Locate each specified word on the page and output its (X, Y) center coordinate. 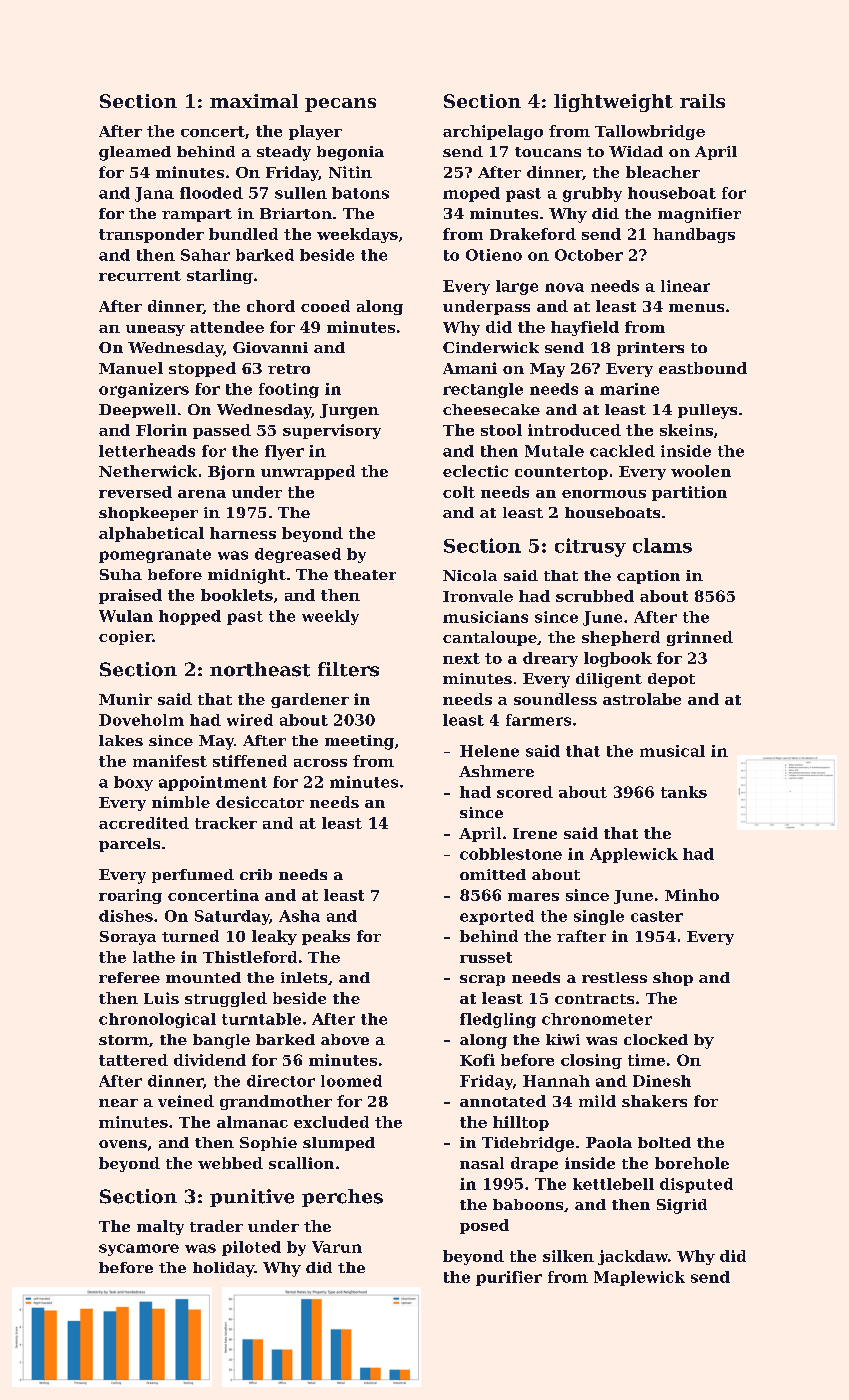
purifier (509, 1278)
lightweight (613, 103)
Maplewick (639, 1278)
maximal (254, 101)
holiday (223, 1269)
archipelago (493, 132)
